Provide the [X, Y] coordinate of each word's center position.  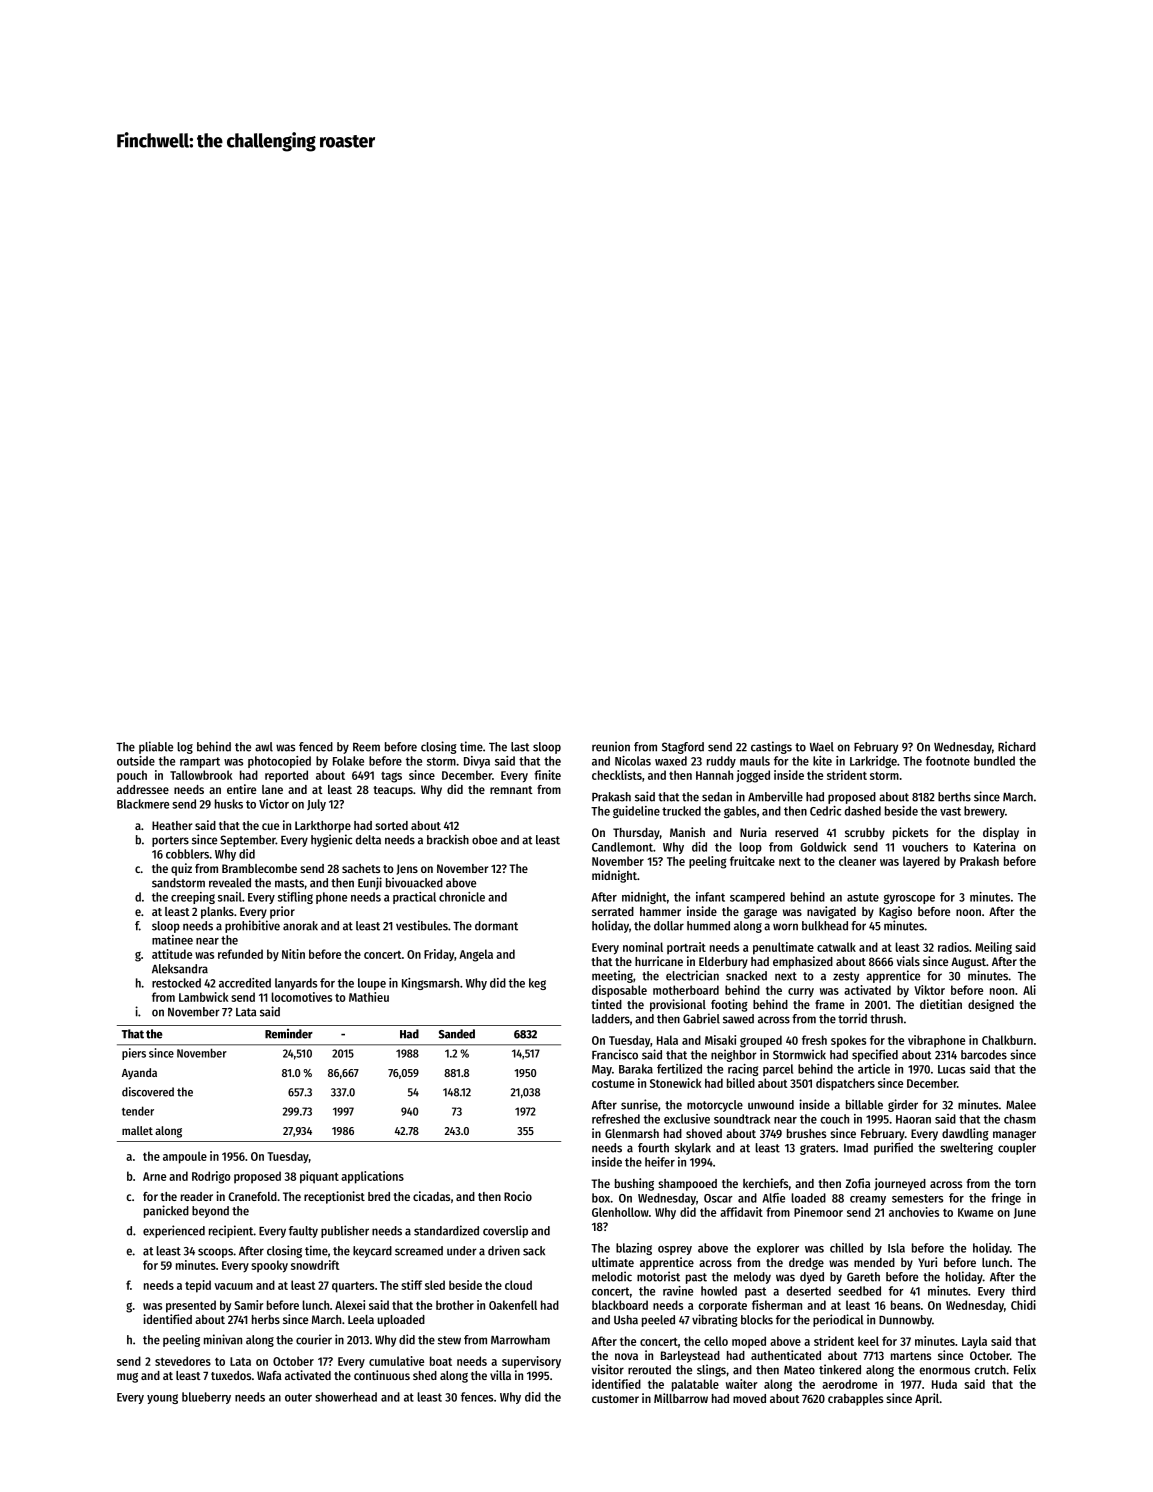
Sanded [457, 1034]
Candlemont [622, 847]
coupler [1017, 1149]
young [162, 1399]
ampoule [185, 1157]
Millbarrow [681, 1398]
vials [908, 961]
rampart [200, 762]
